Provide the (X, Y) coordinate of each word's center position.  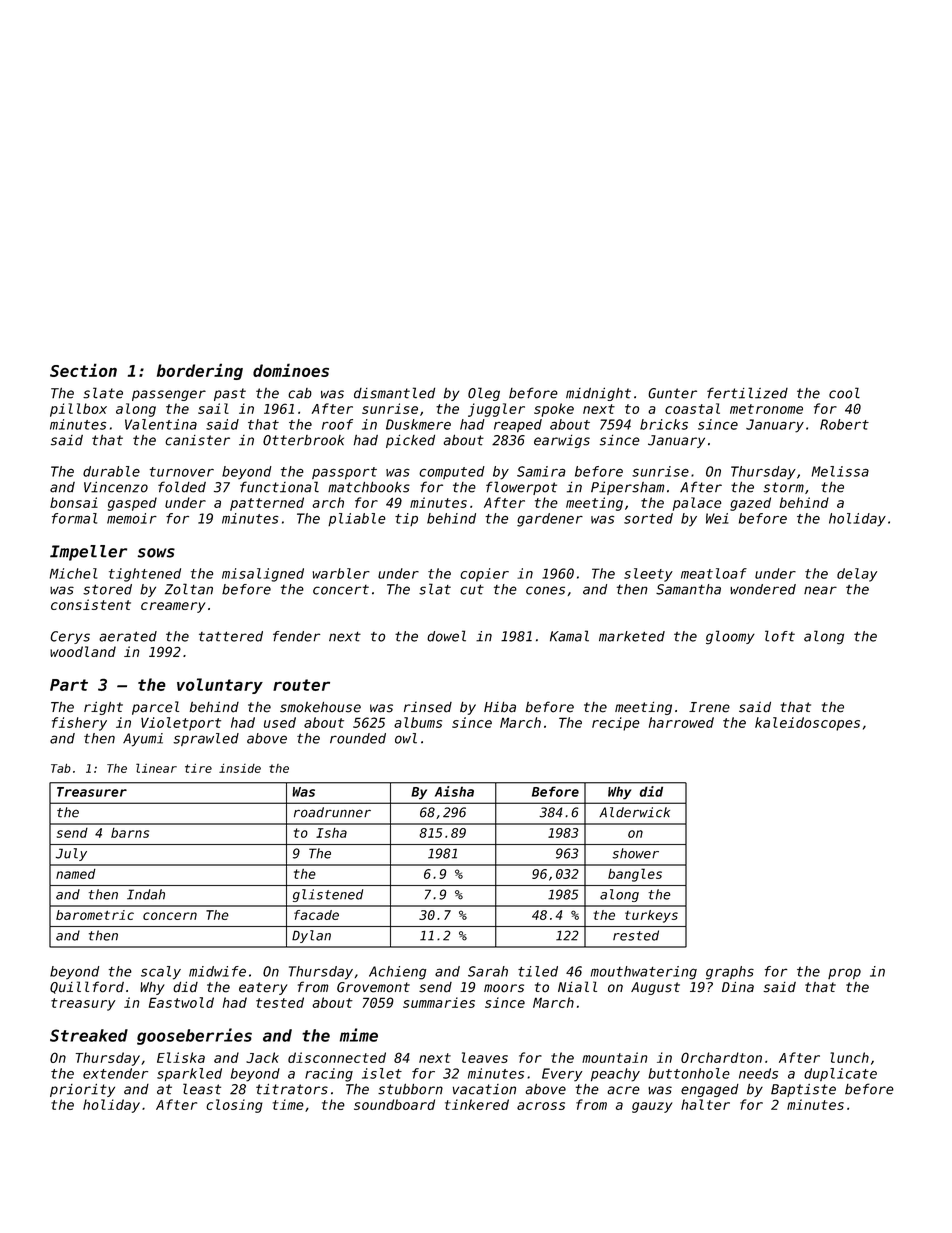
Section (83, 370)
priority (82, 1090)
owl (406, 738)
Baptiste (803, 1090)
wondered (763, 589)
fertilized (747, 393)
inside (240, 768)
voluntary (220, 686)
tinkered (477, 1104)
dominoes (291, 370)
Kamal (569, 636)
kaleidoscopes (807, 724)
